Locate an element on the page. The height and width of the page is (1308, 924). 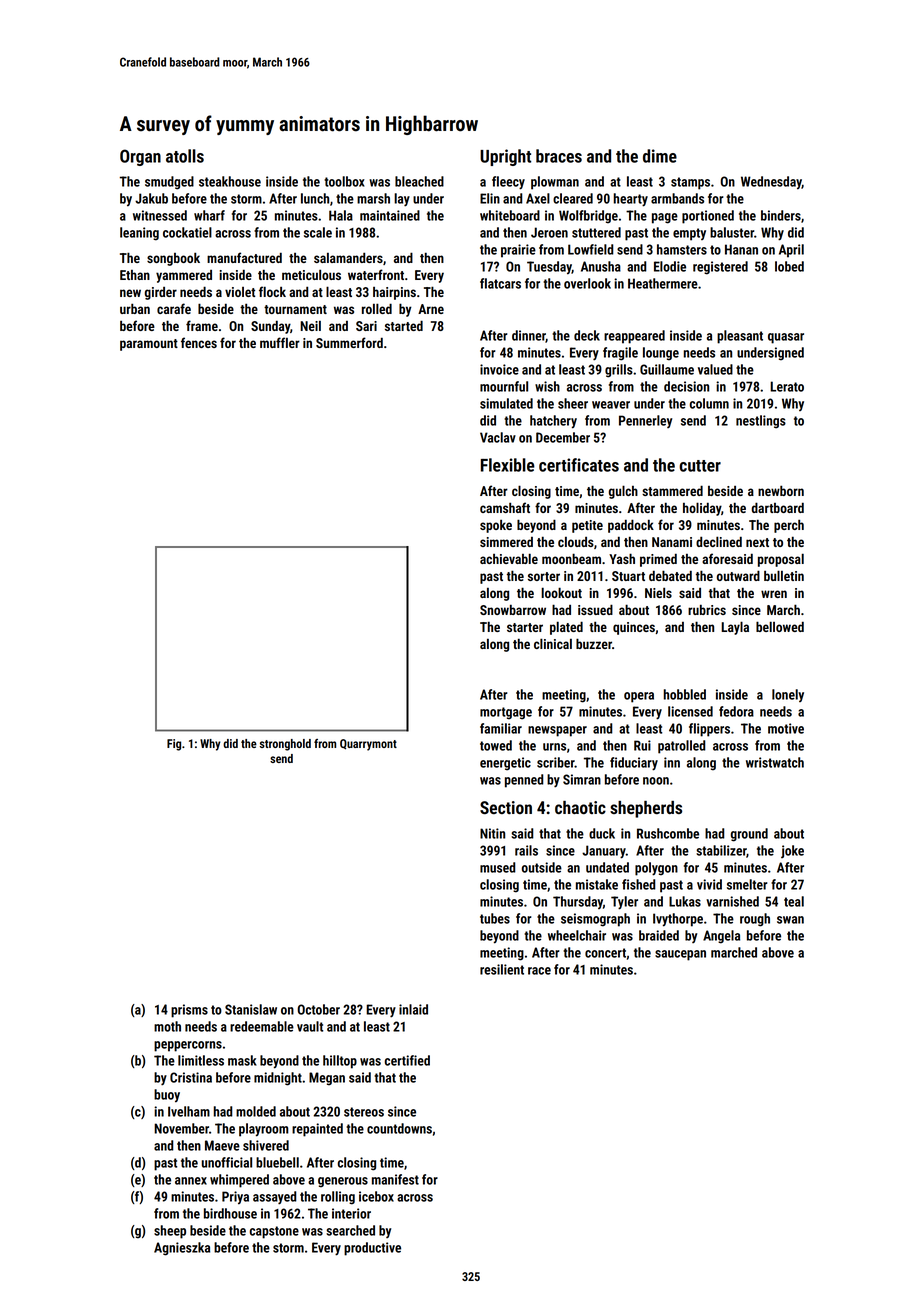
meticulous is located at coordinates (311, 275).
